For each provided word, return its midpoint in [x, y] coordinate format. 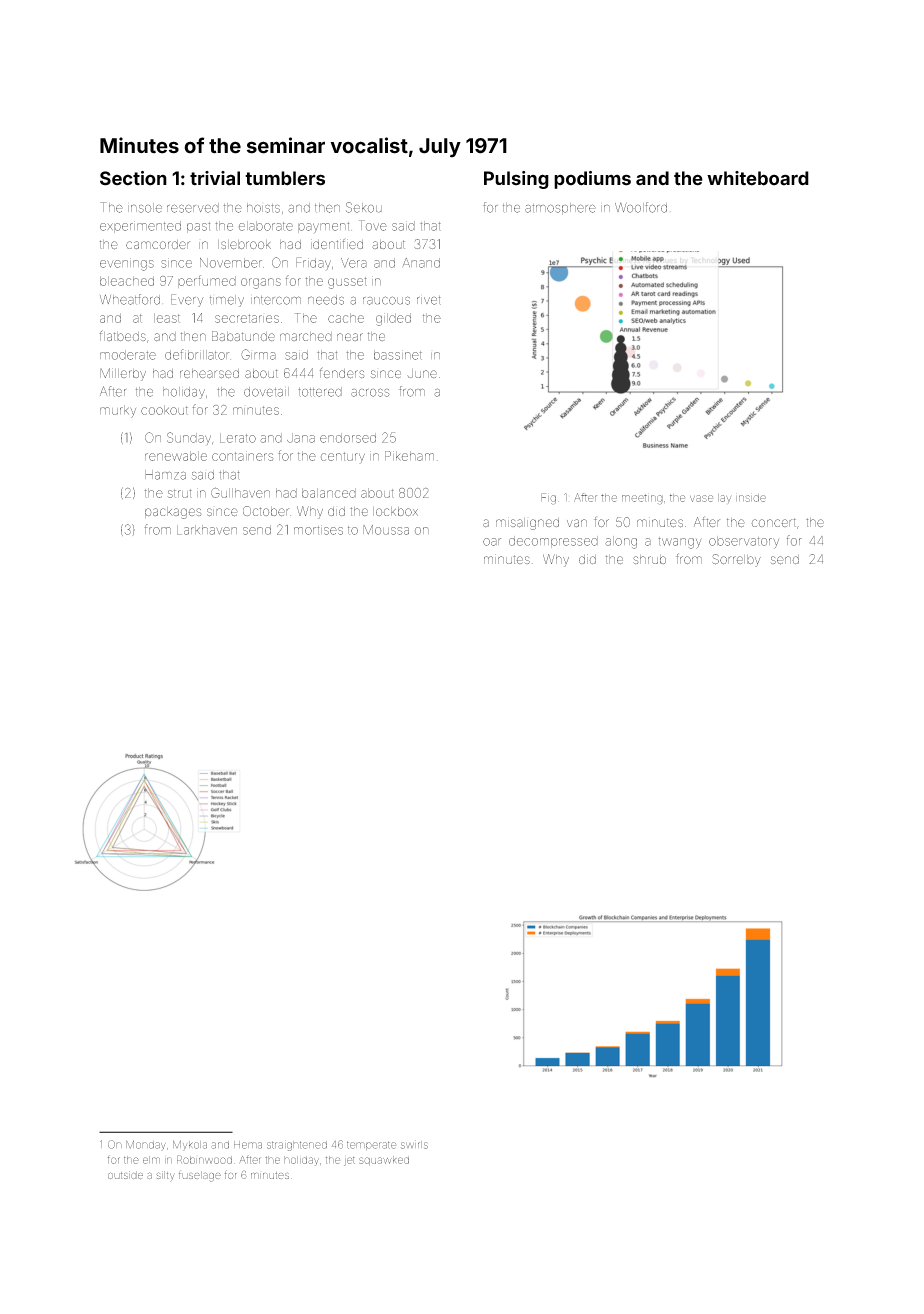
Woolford [641, 207]
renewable [176, 456]
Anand [421, 263]
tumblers [285, 178]
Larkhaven [207, 530]
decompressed [553, 542]
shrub [649, 559]
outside [125, 1175]
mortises [318, 530]
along [621, 542]
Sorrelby [736, 560]
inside [751, 498]
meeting [642, 499]
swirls [414, 1144]
